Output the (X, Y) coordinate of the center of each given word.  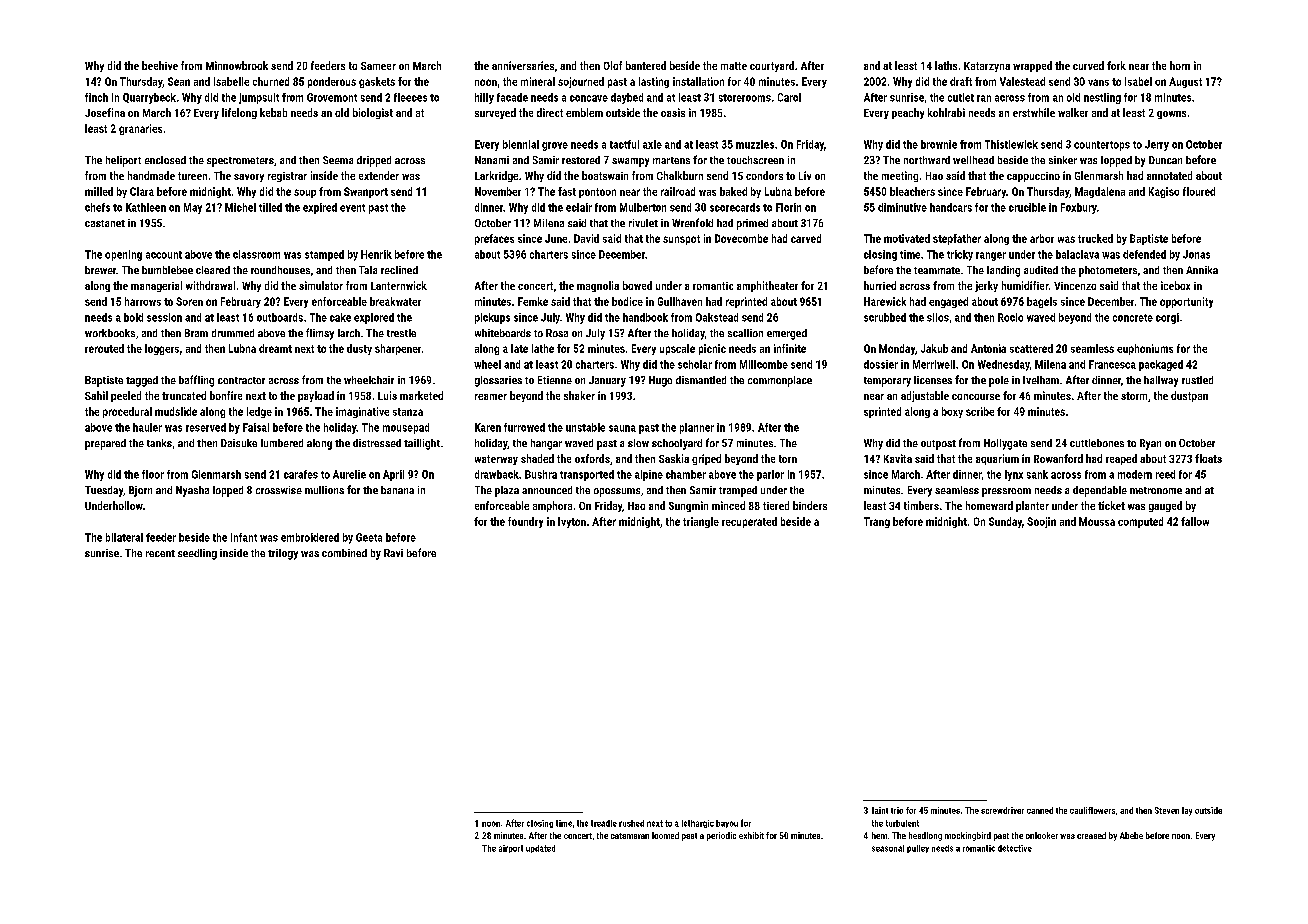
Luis (387, 395)
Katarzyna (987, 67)
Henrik (376, 254)
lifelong (239, 113)
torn (788, 459)
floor (153, 474)
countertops (1102, 146)
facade (512, 97)
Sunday (1005, 522)
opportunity (1186, 302)
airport (511, 849)
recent (160, 553)
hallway (1161, 381)
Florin (788, 207)
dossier (881, 364)
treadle (604, 823)
